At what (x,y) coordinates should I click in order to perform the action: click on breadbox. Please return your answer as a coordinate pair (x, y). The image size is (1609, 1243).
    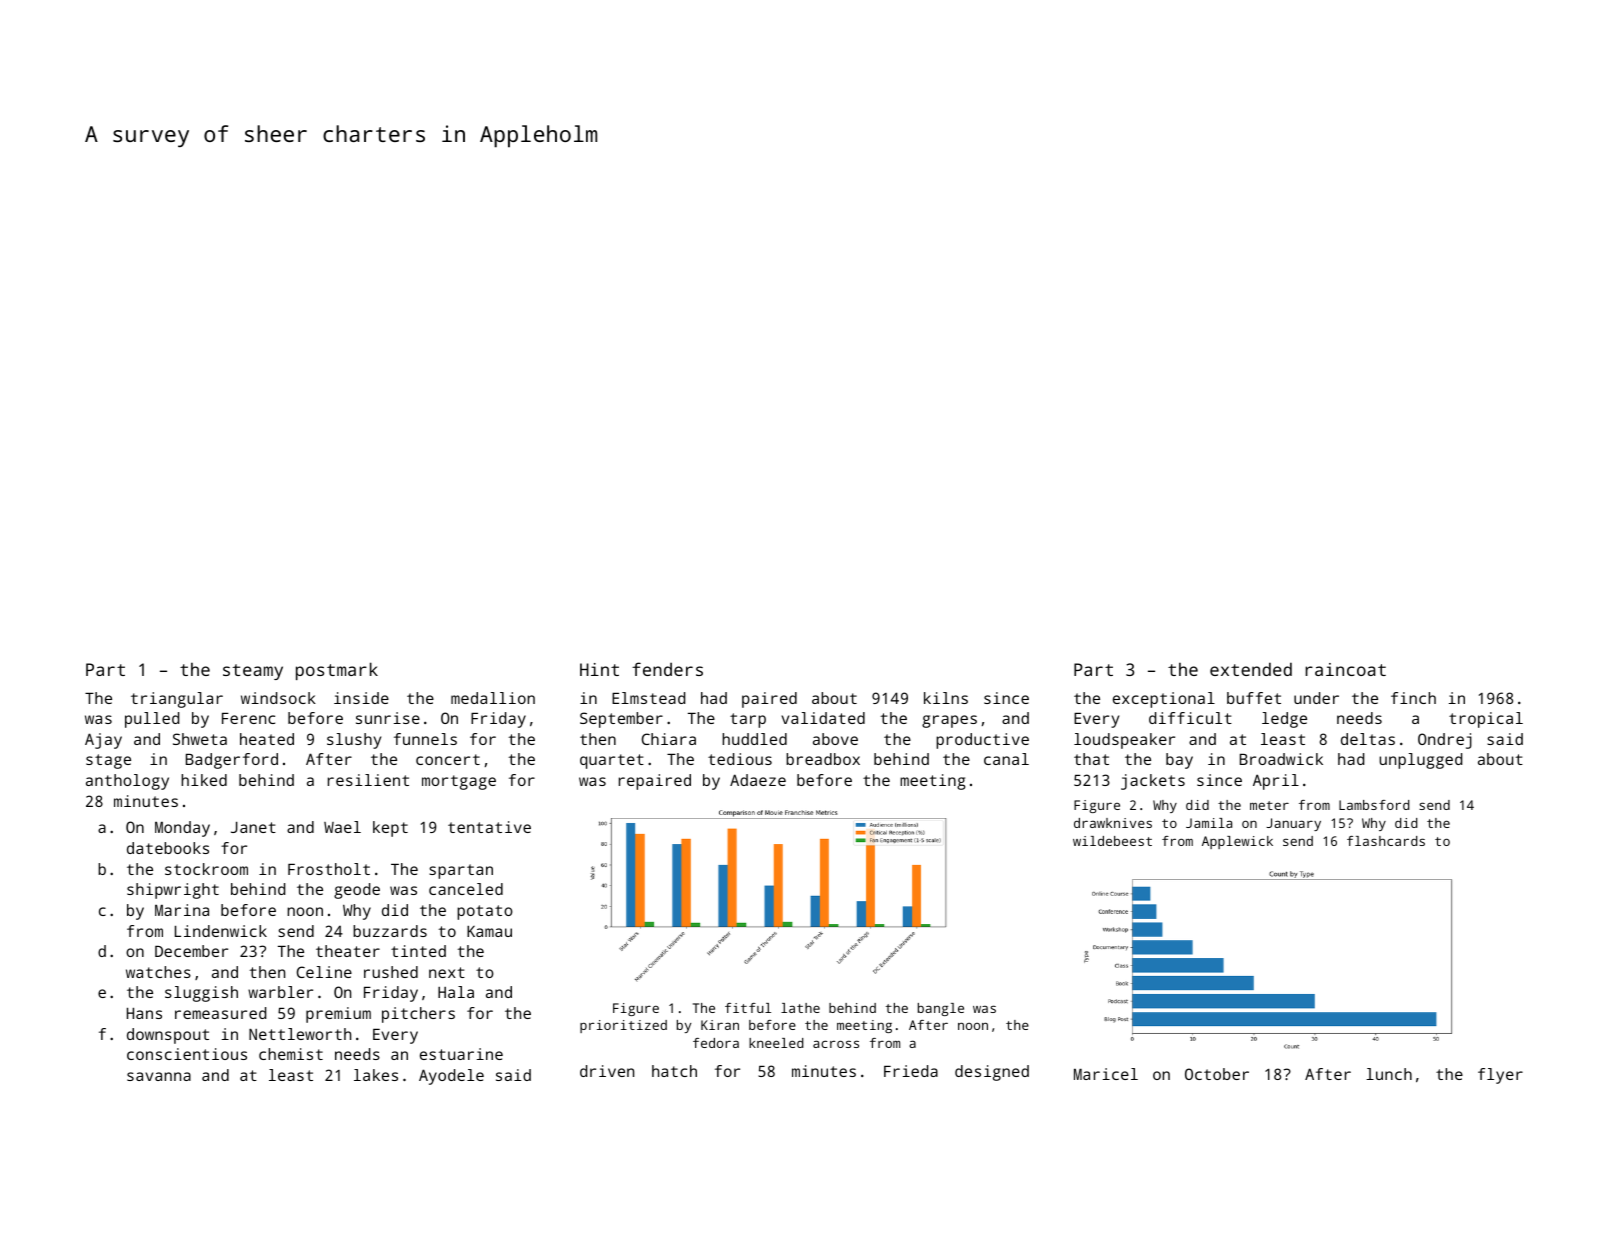
    Looking at the image, I should click on (823, 759).
